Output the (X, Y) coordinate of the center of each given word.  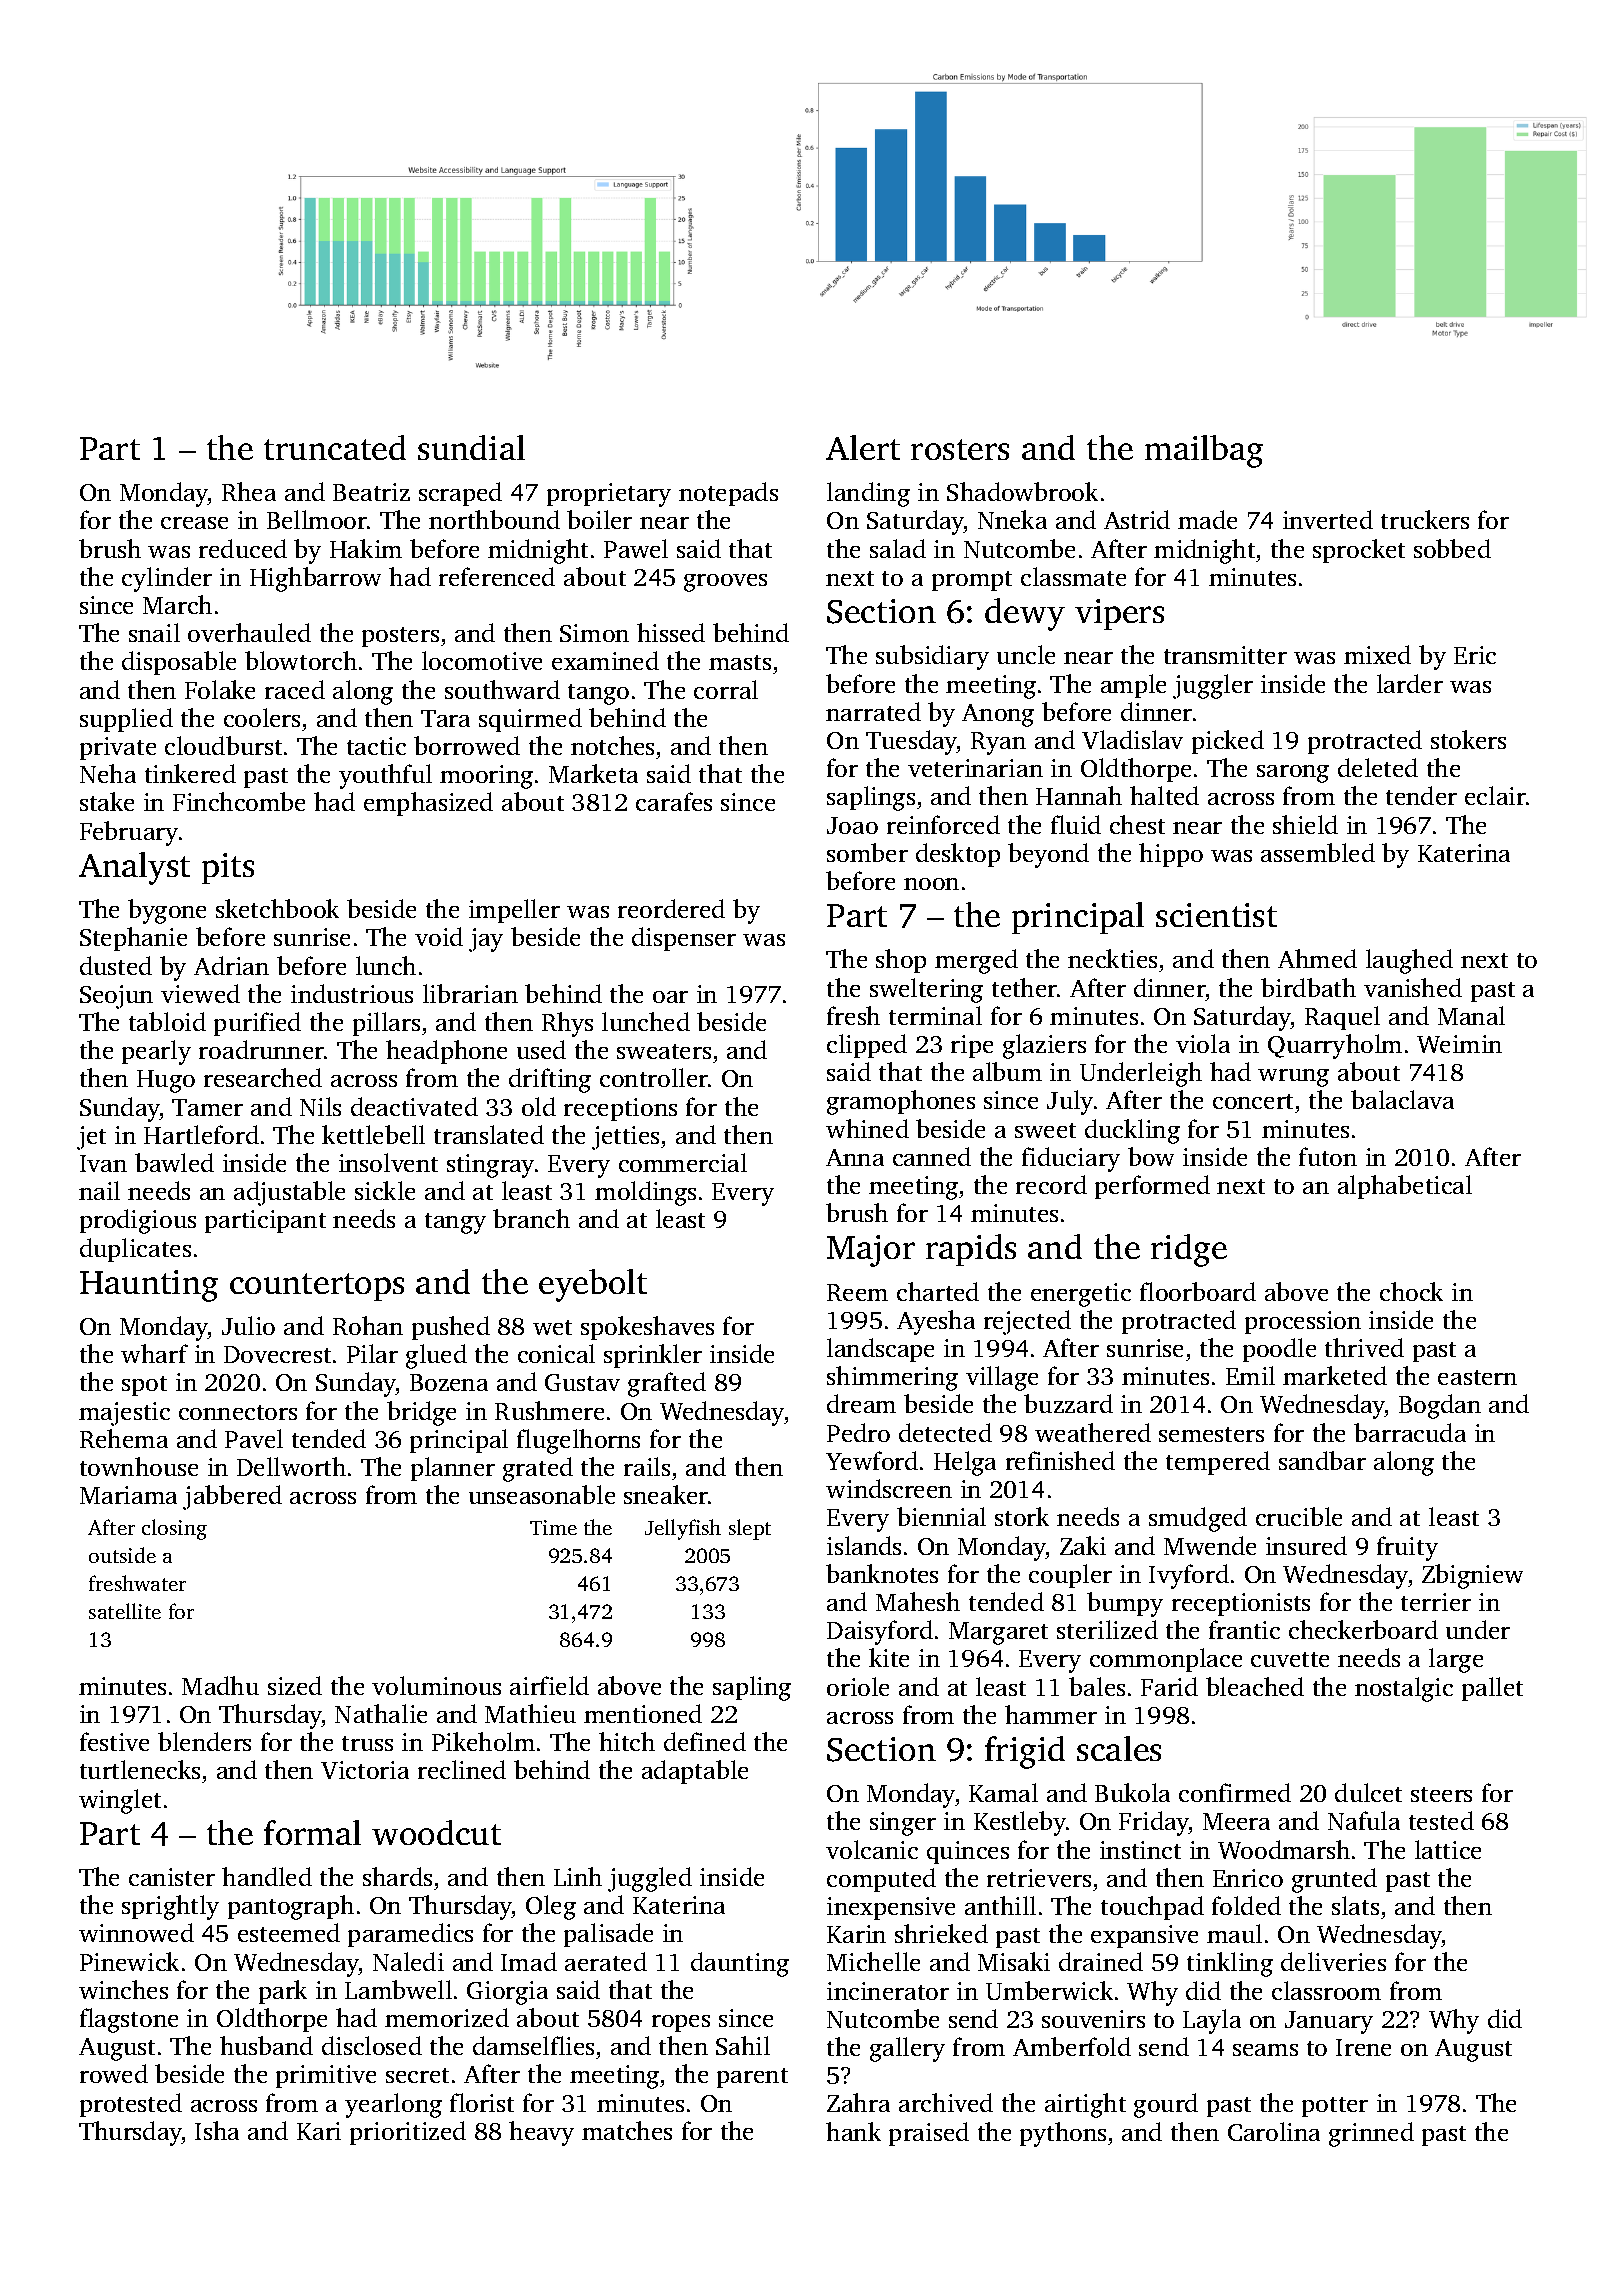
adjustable (289, 1193)
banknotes (882, 1573)
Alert (863, 447)
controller (654, 1077)
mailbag (1204, 451)
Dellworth (291, 1466)
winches (123, 1989)
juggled (650, 1879)
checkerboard (1363, 1629)
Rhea (249, 491)
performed (1152, 1187)
